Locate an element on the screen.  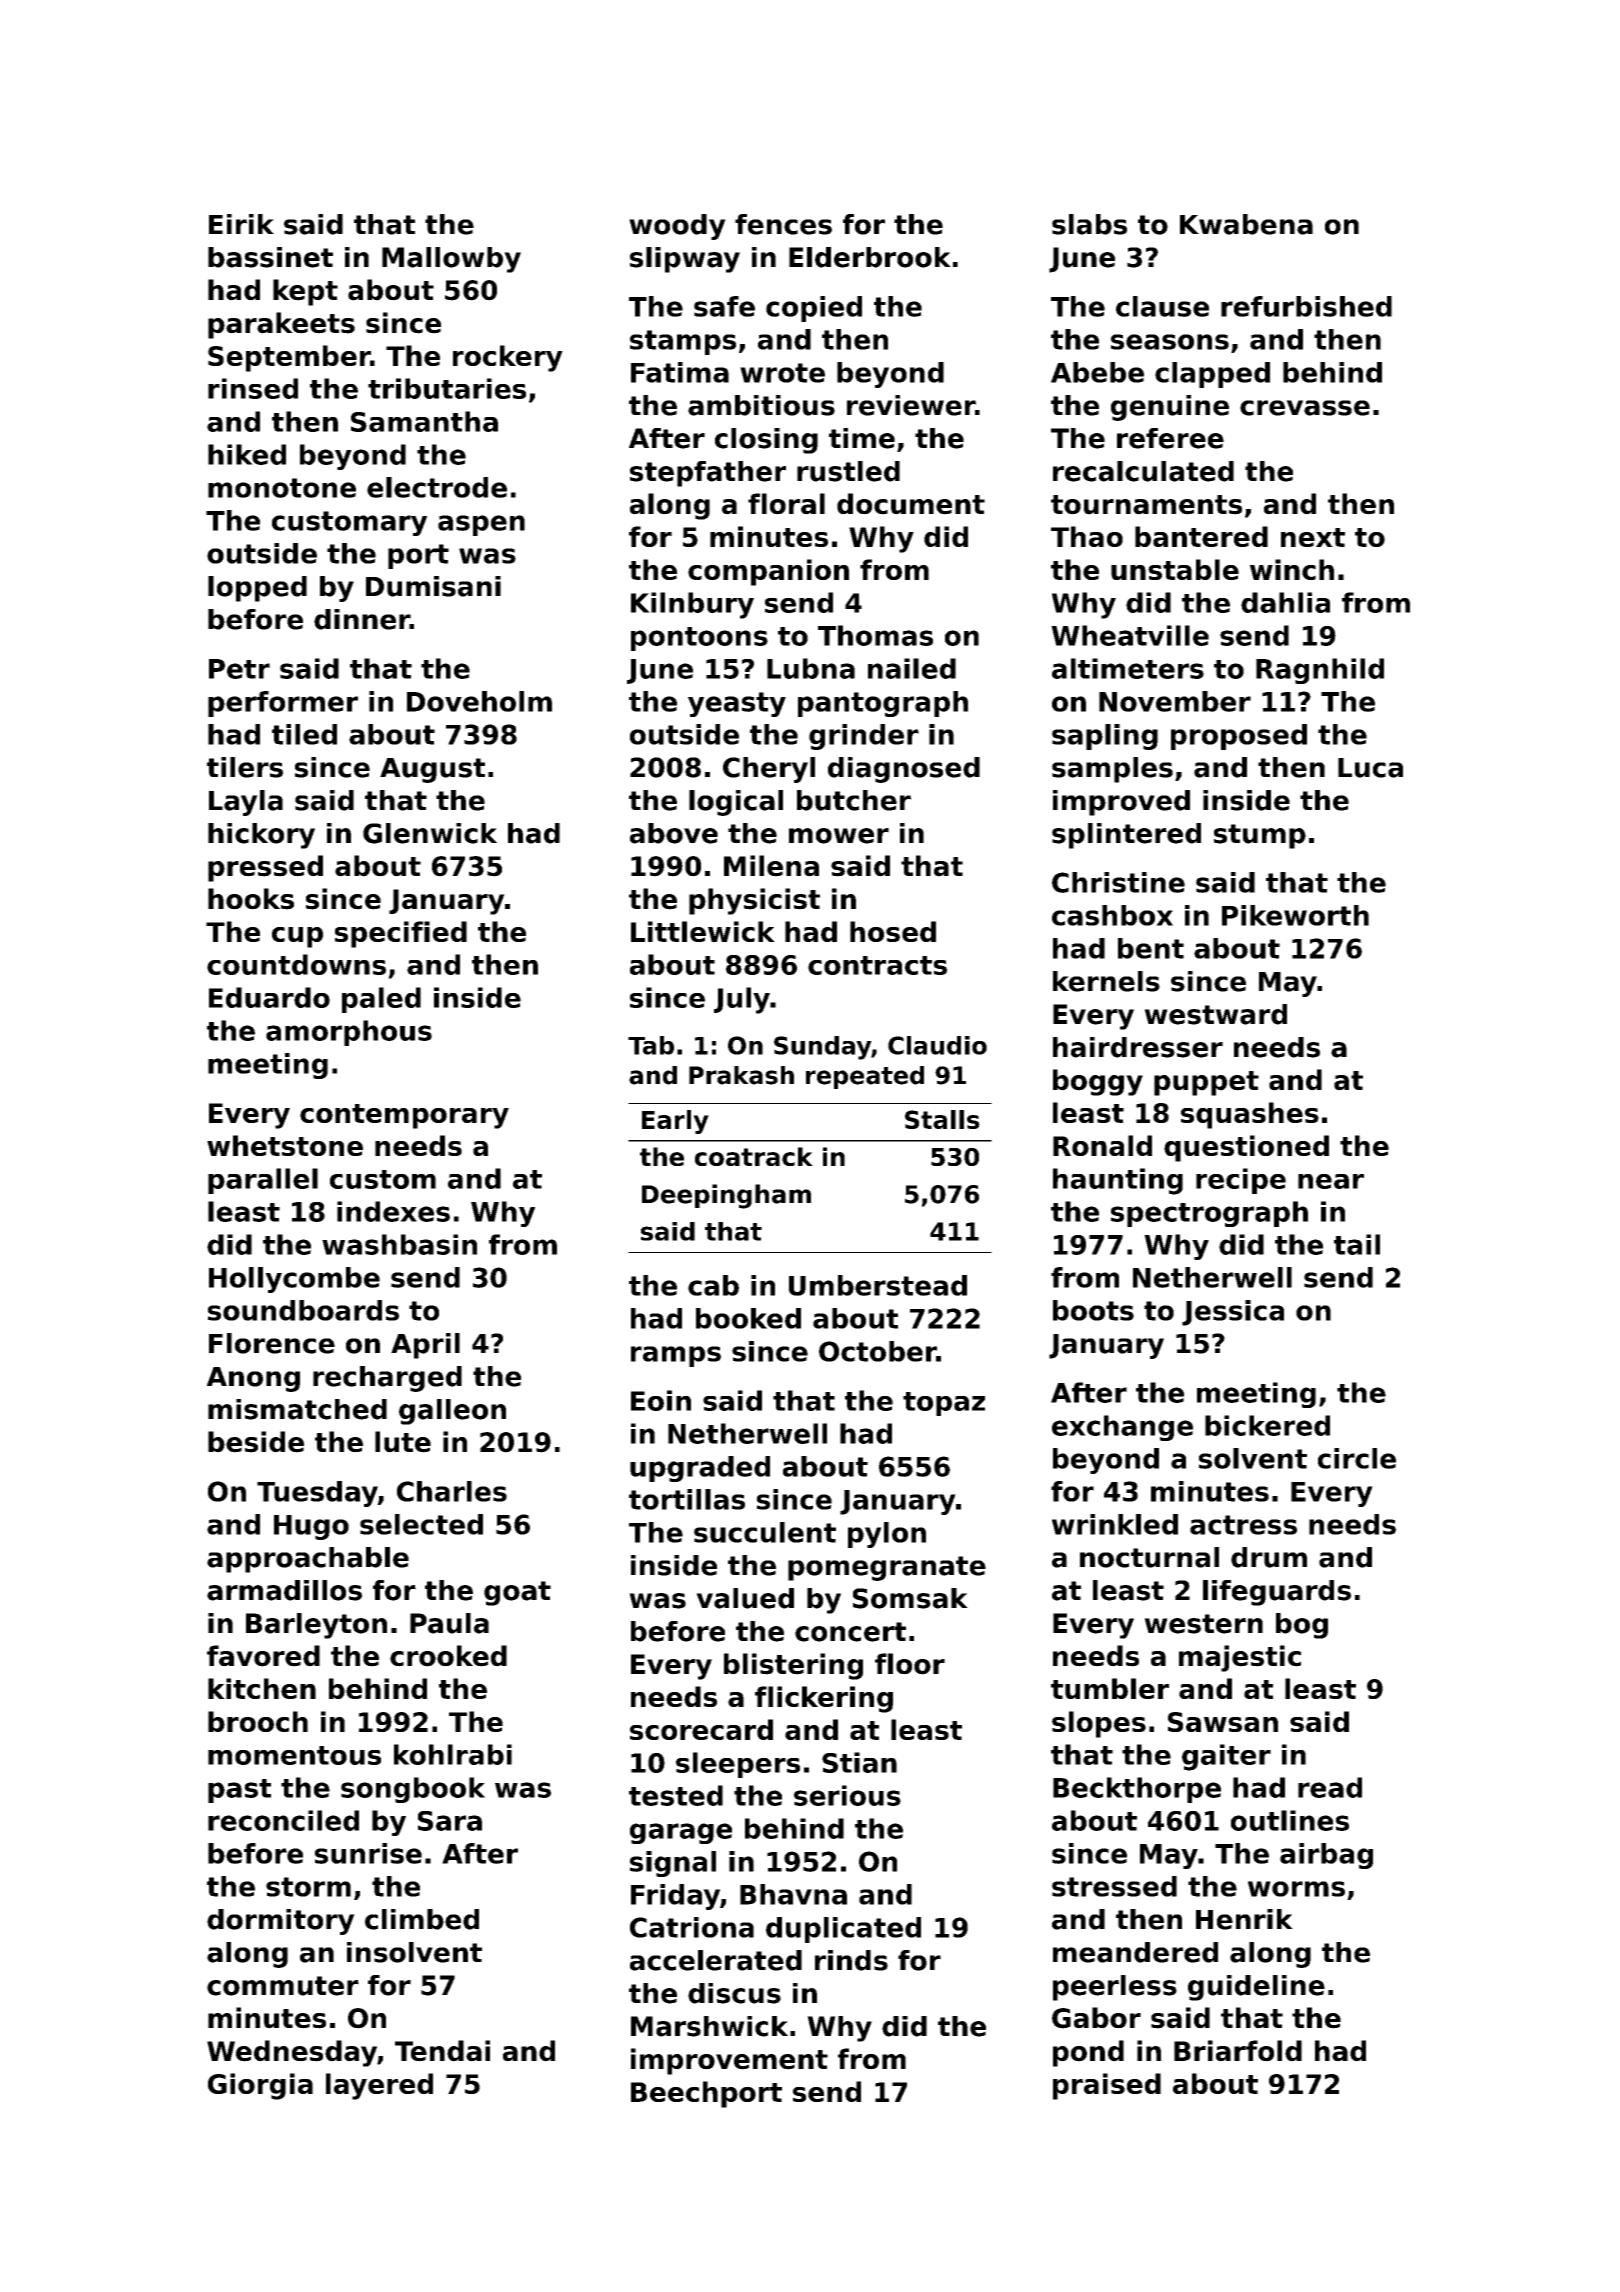
circle is located at coordinates (1357, 1458).
